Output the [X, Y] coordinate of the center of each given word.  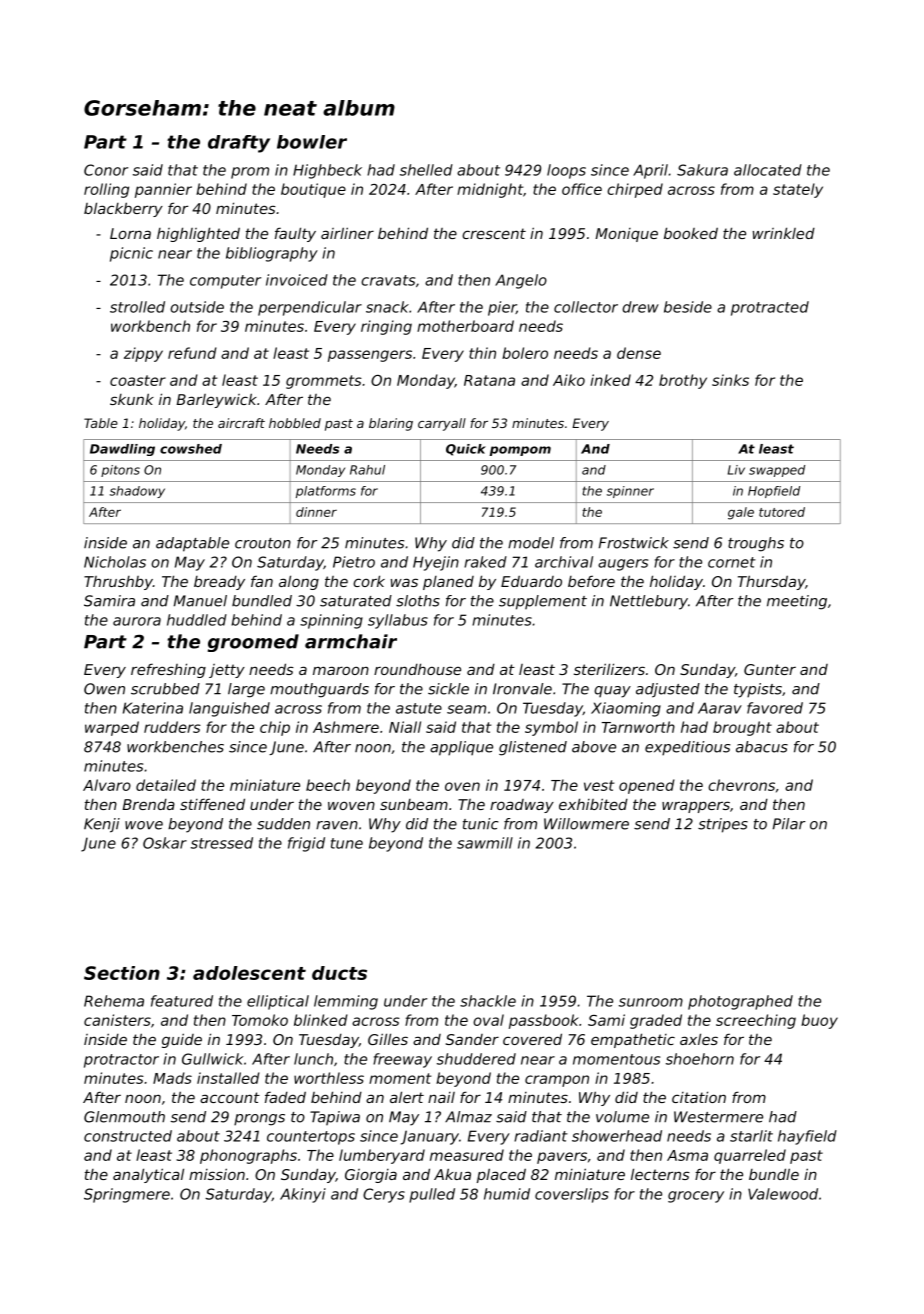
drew [640, 307]
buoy [819, 1021]
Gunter [770, 669]
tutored [782, 512]
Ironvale [522, 689]
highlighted [198, 234]
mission [217, 1174]
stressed [222, 843]
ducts [339, 973]
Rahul [367, 470]
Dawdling [122, 450]
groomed [253, 643]
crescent [494, 233]
